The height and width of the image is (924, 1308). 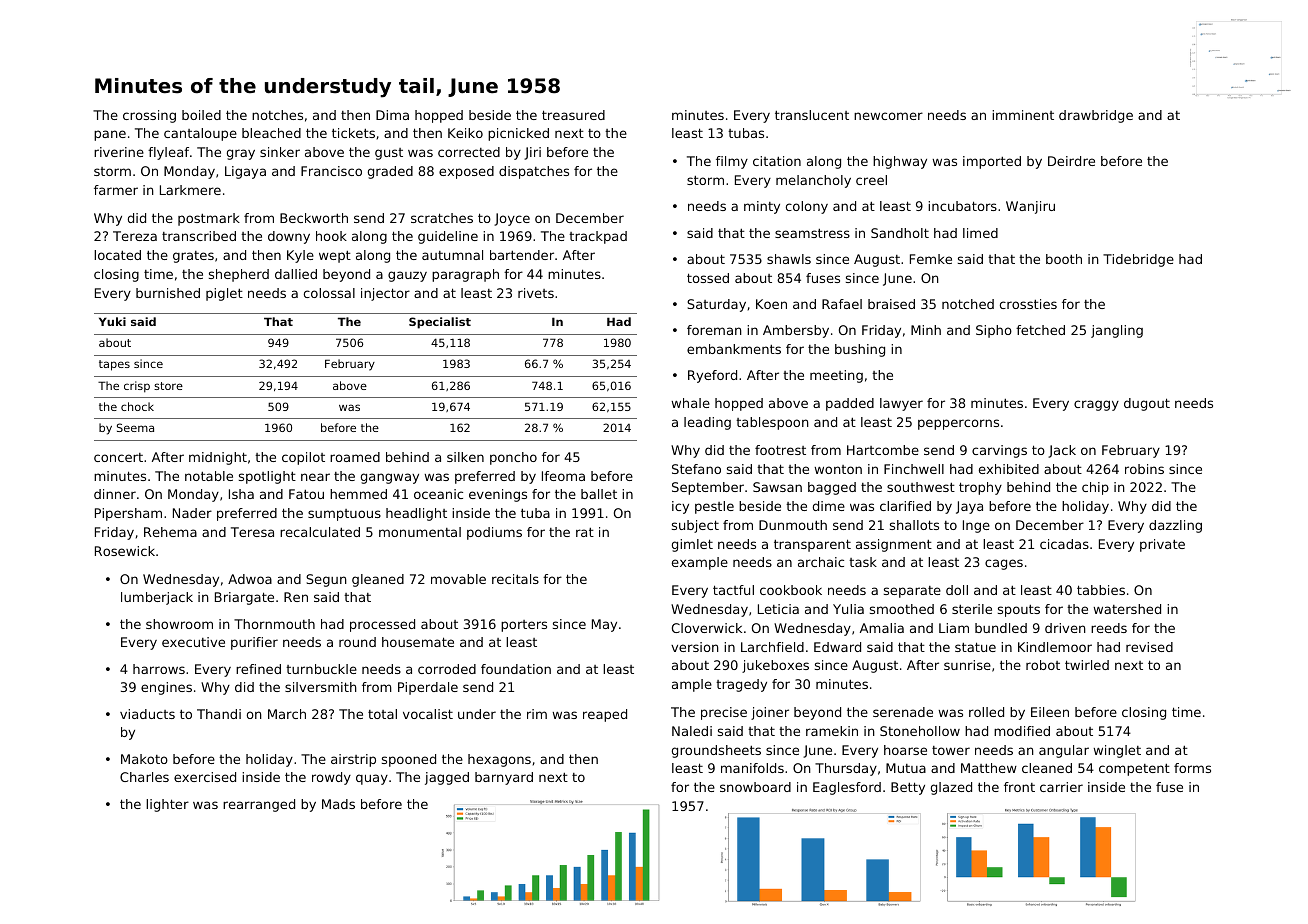 What do you see at coordinates (755, 787) in the image?
I see `snowboard` at bounding box center [755, 787].
